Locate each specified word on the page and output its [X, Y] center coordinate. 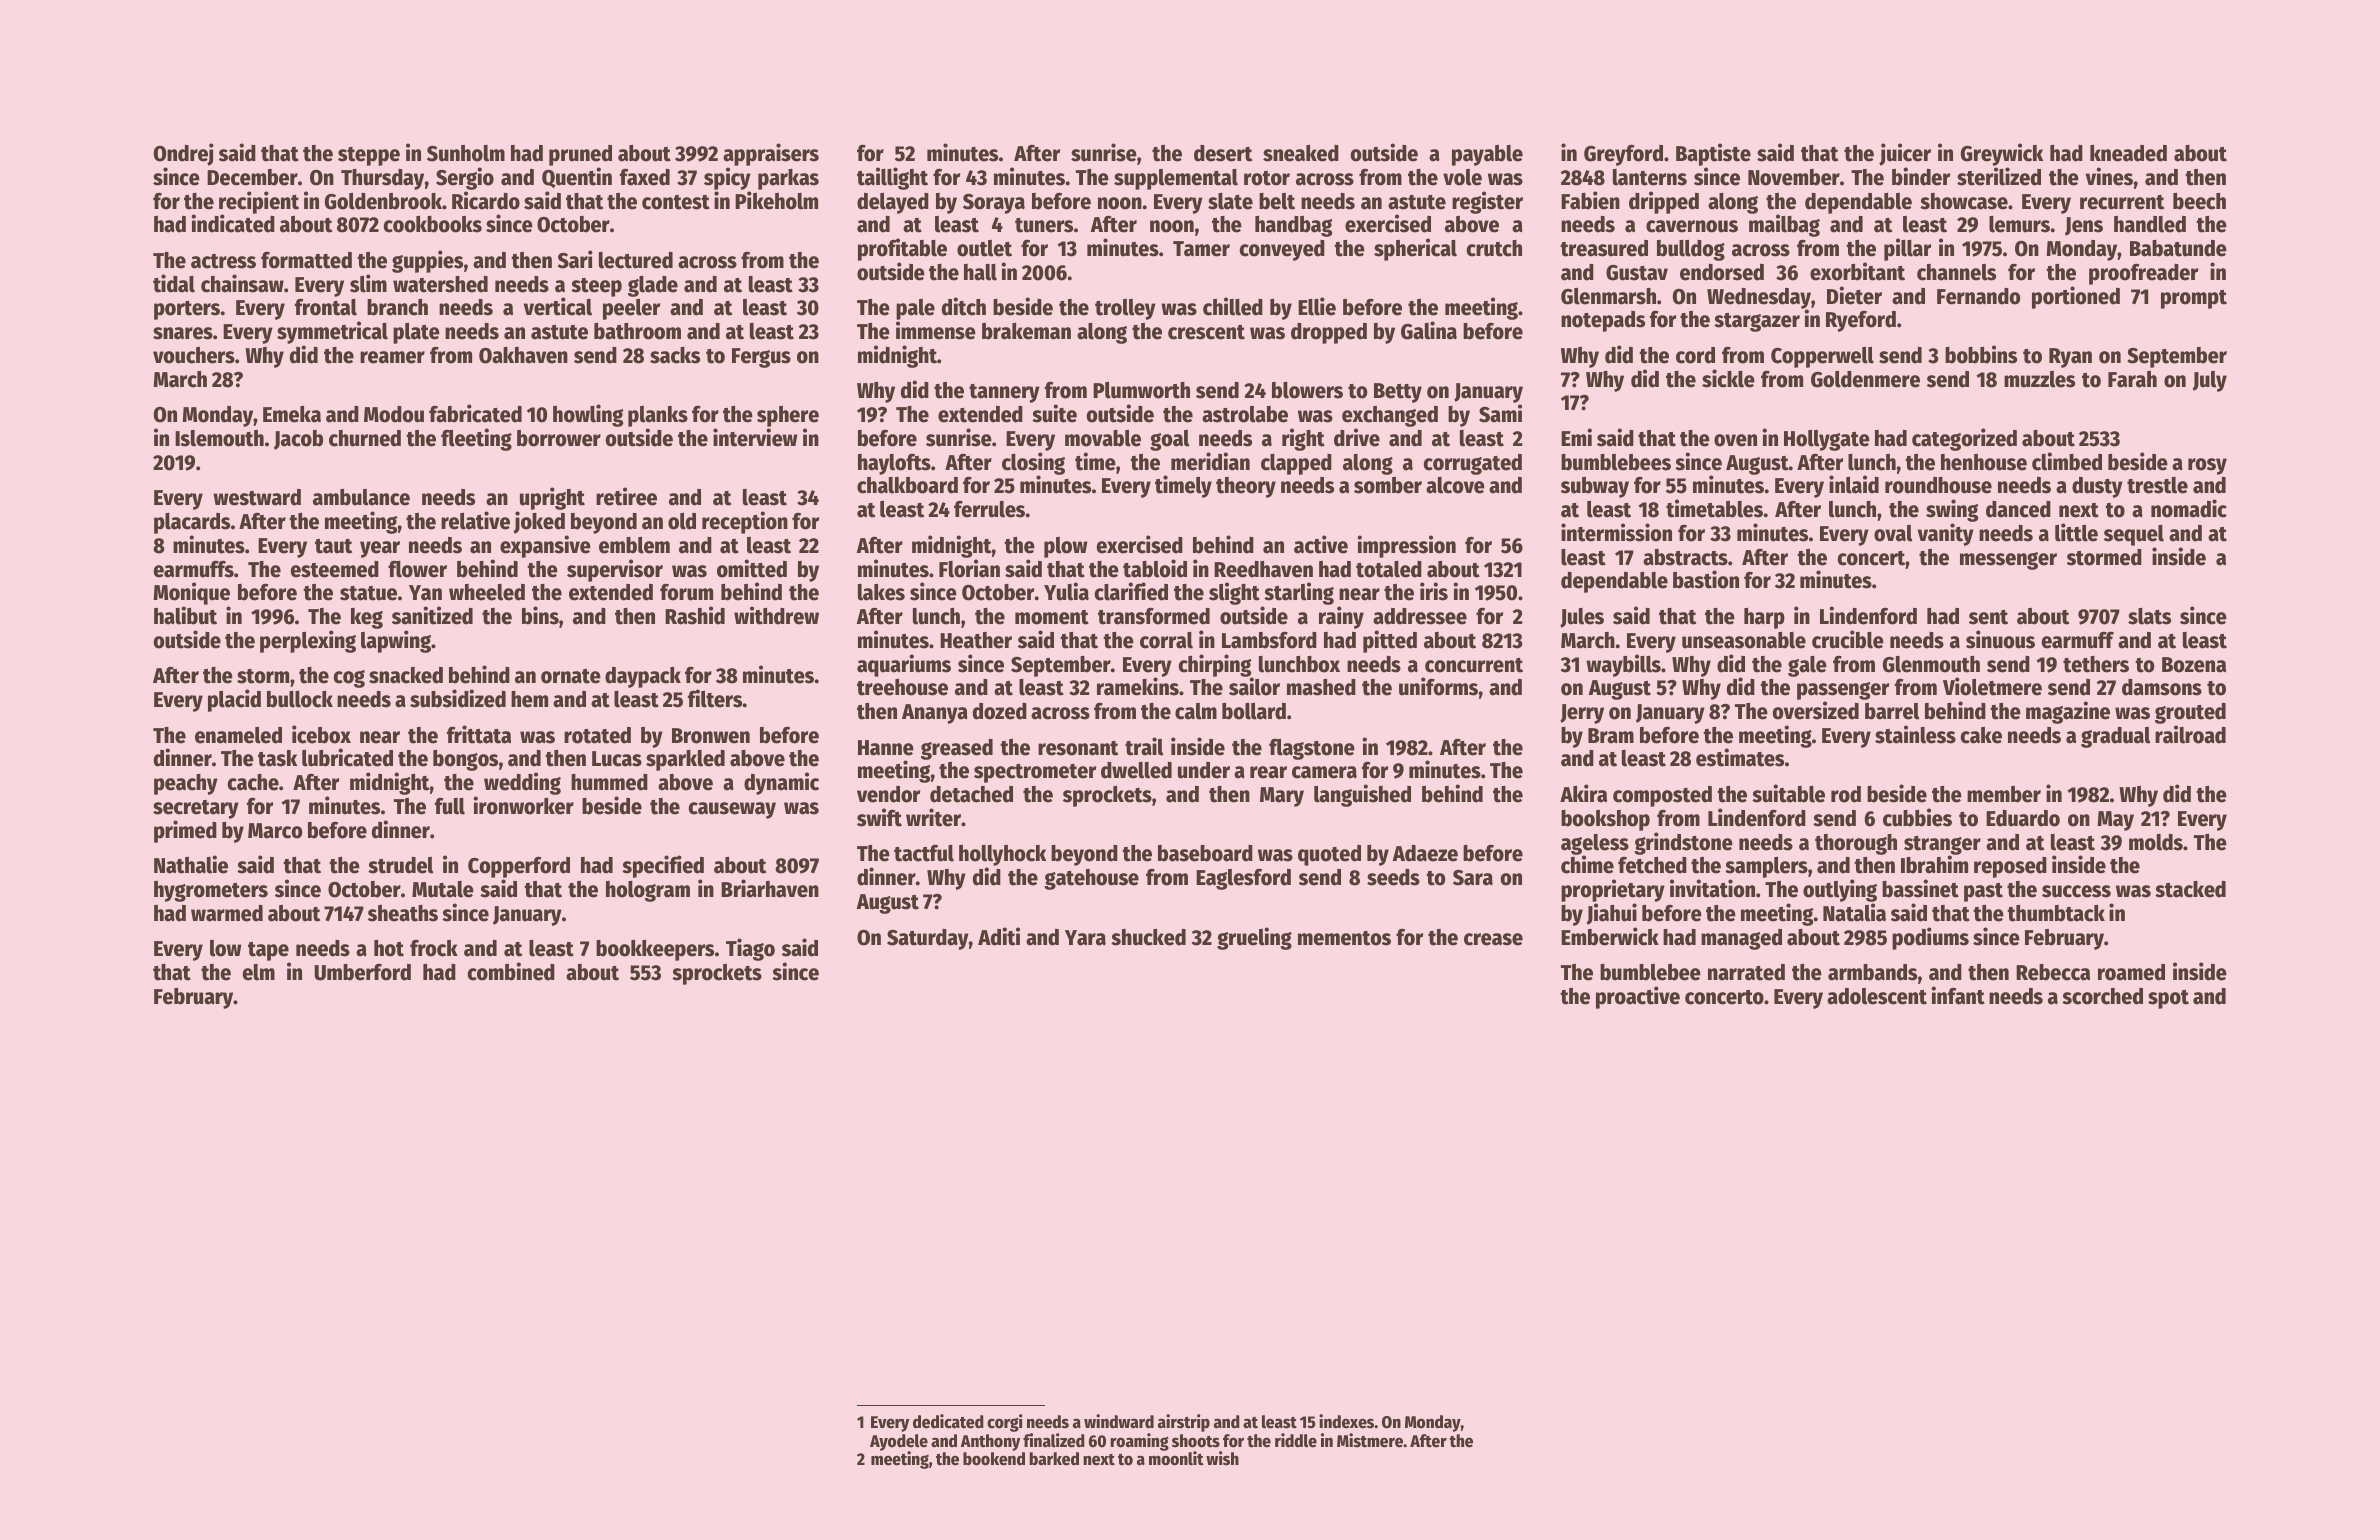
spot [2168, 999]
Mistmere [1370, 1440]
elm [258, 972]
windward [1119, 1421]
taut [333, 546]
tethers [2096, 664]
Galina [1429, 330]
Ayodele [899, 1442]
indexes [1346, 1421]
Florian [969, 568]
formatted [306, 260]
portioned [2076, 297]
